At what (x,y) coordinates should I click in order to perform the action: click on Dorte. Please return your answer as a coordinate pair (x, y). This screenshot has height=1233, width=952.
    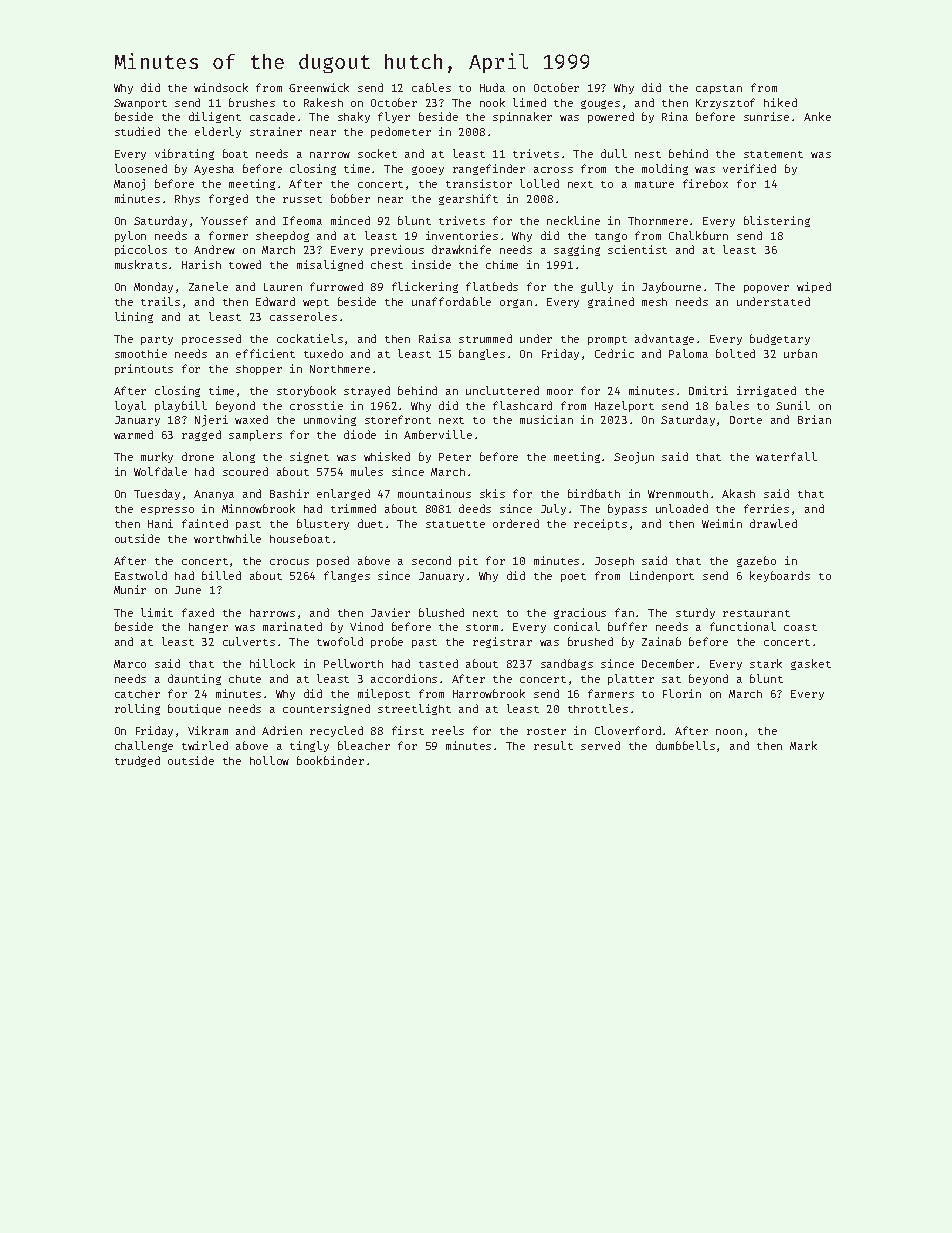
    Looking at the image, I should click on (746, 420).
